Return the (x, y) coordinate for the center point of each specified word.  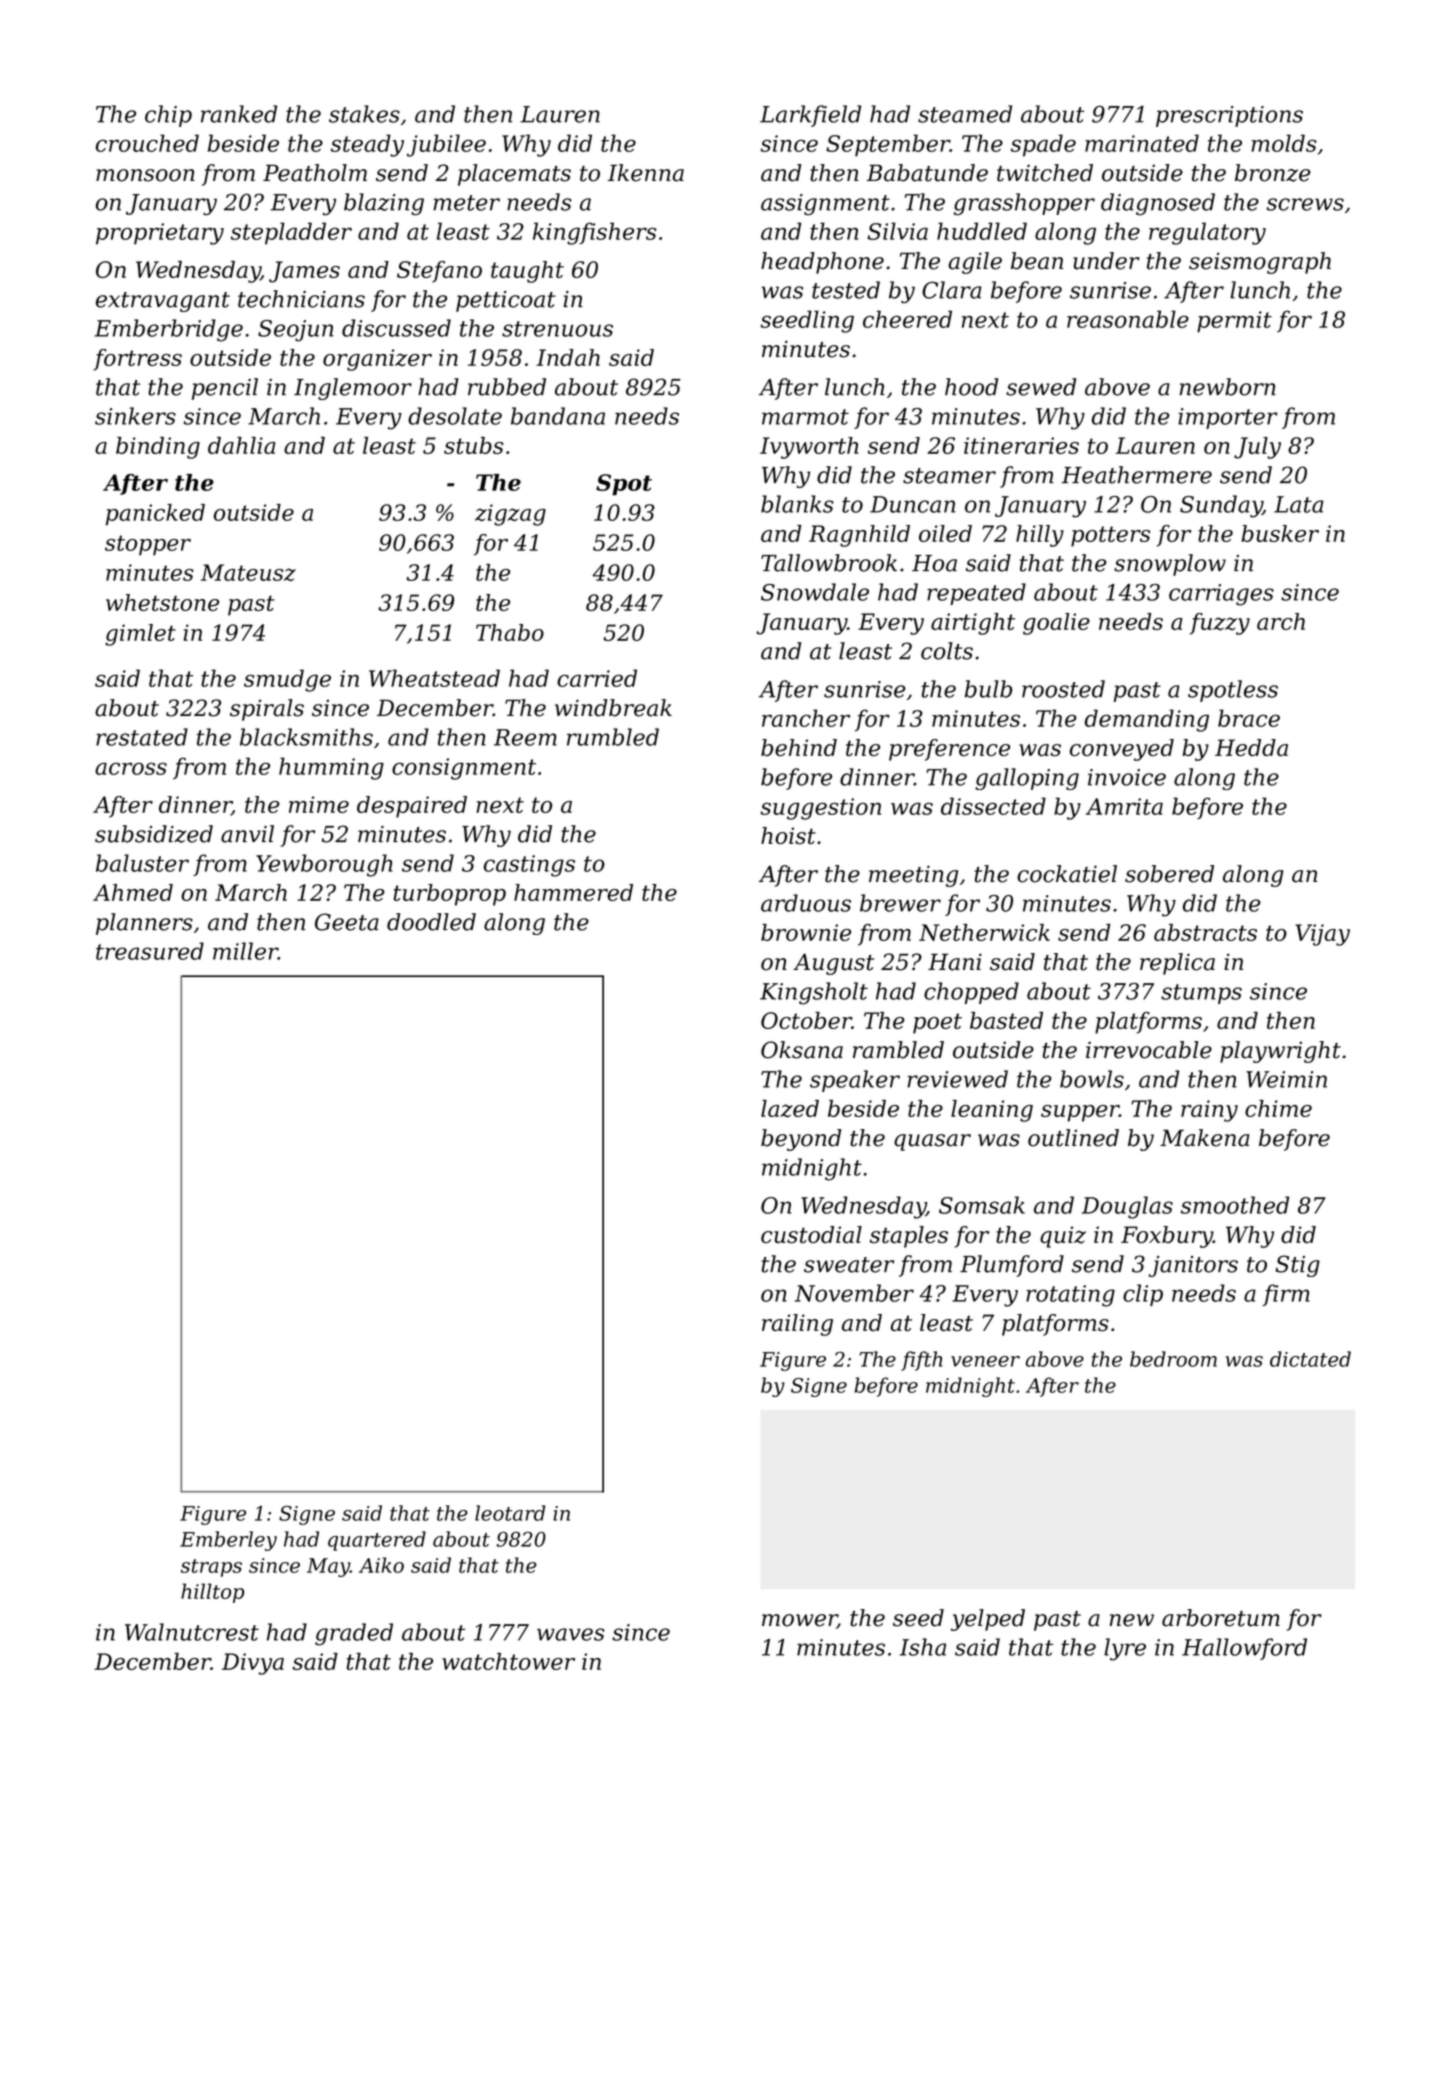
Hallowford (1244, 1649)
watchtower (508, 1661)
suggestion (820, 809)
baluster (142, 863)
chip (168, 116)
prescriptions (1229, 116)
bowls (1092, 1079)
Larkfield (810, 116)
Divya (253, 1664)
